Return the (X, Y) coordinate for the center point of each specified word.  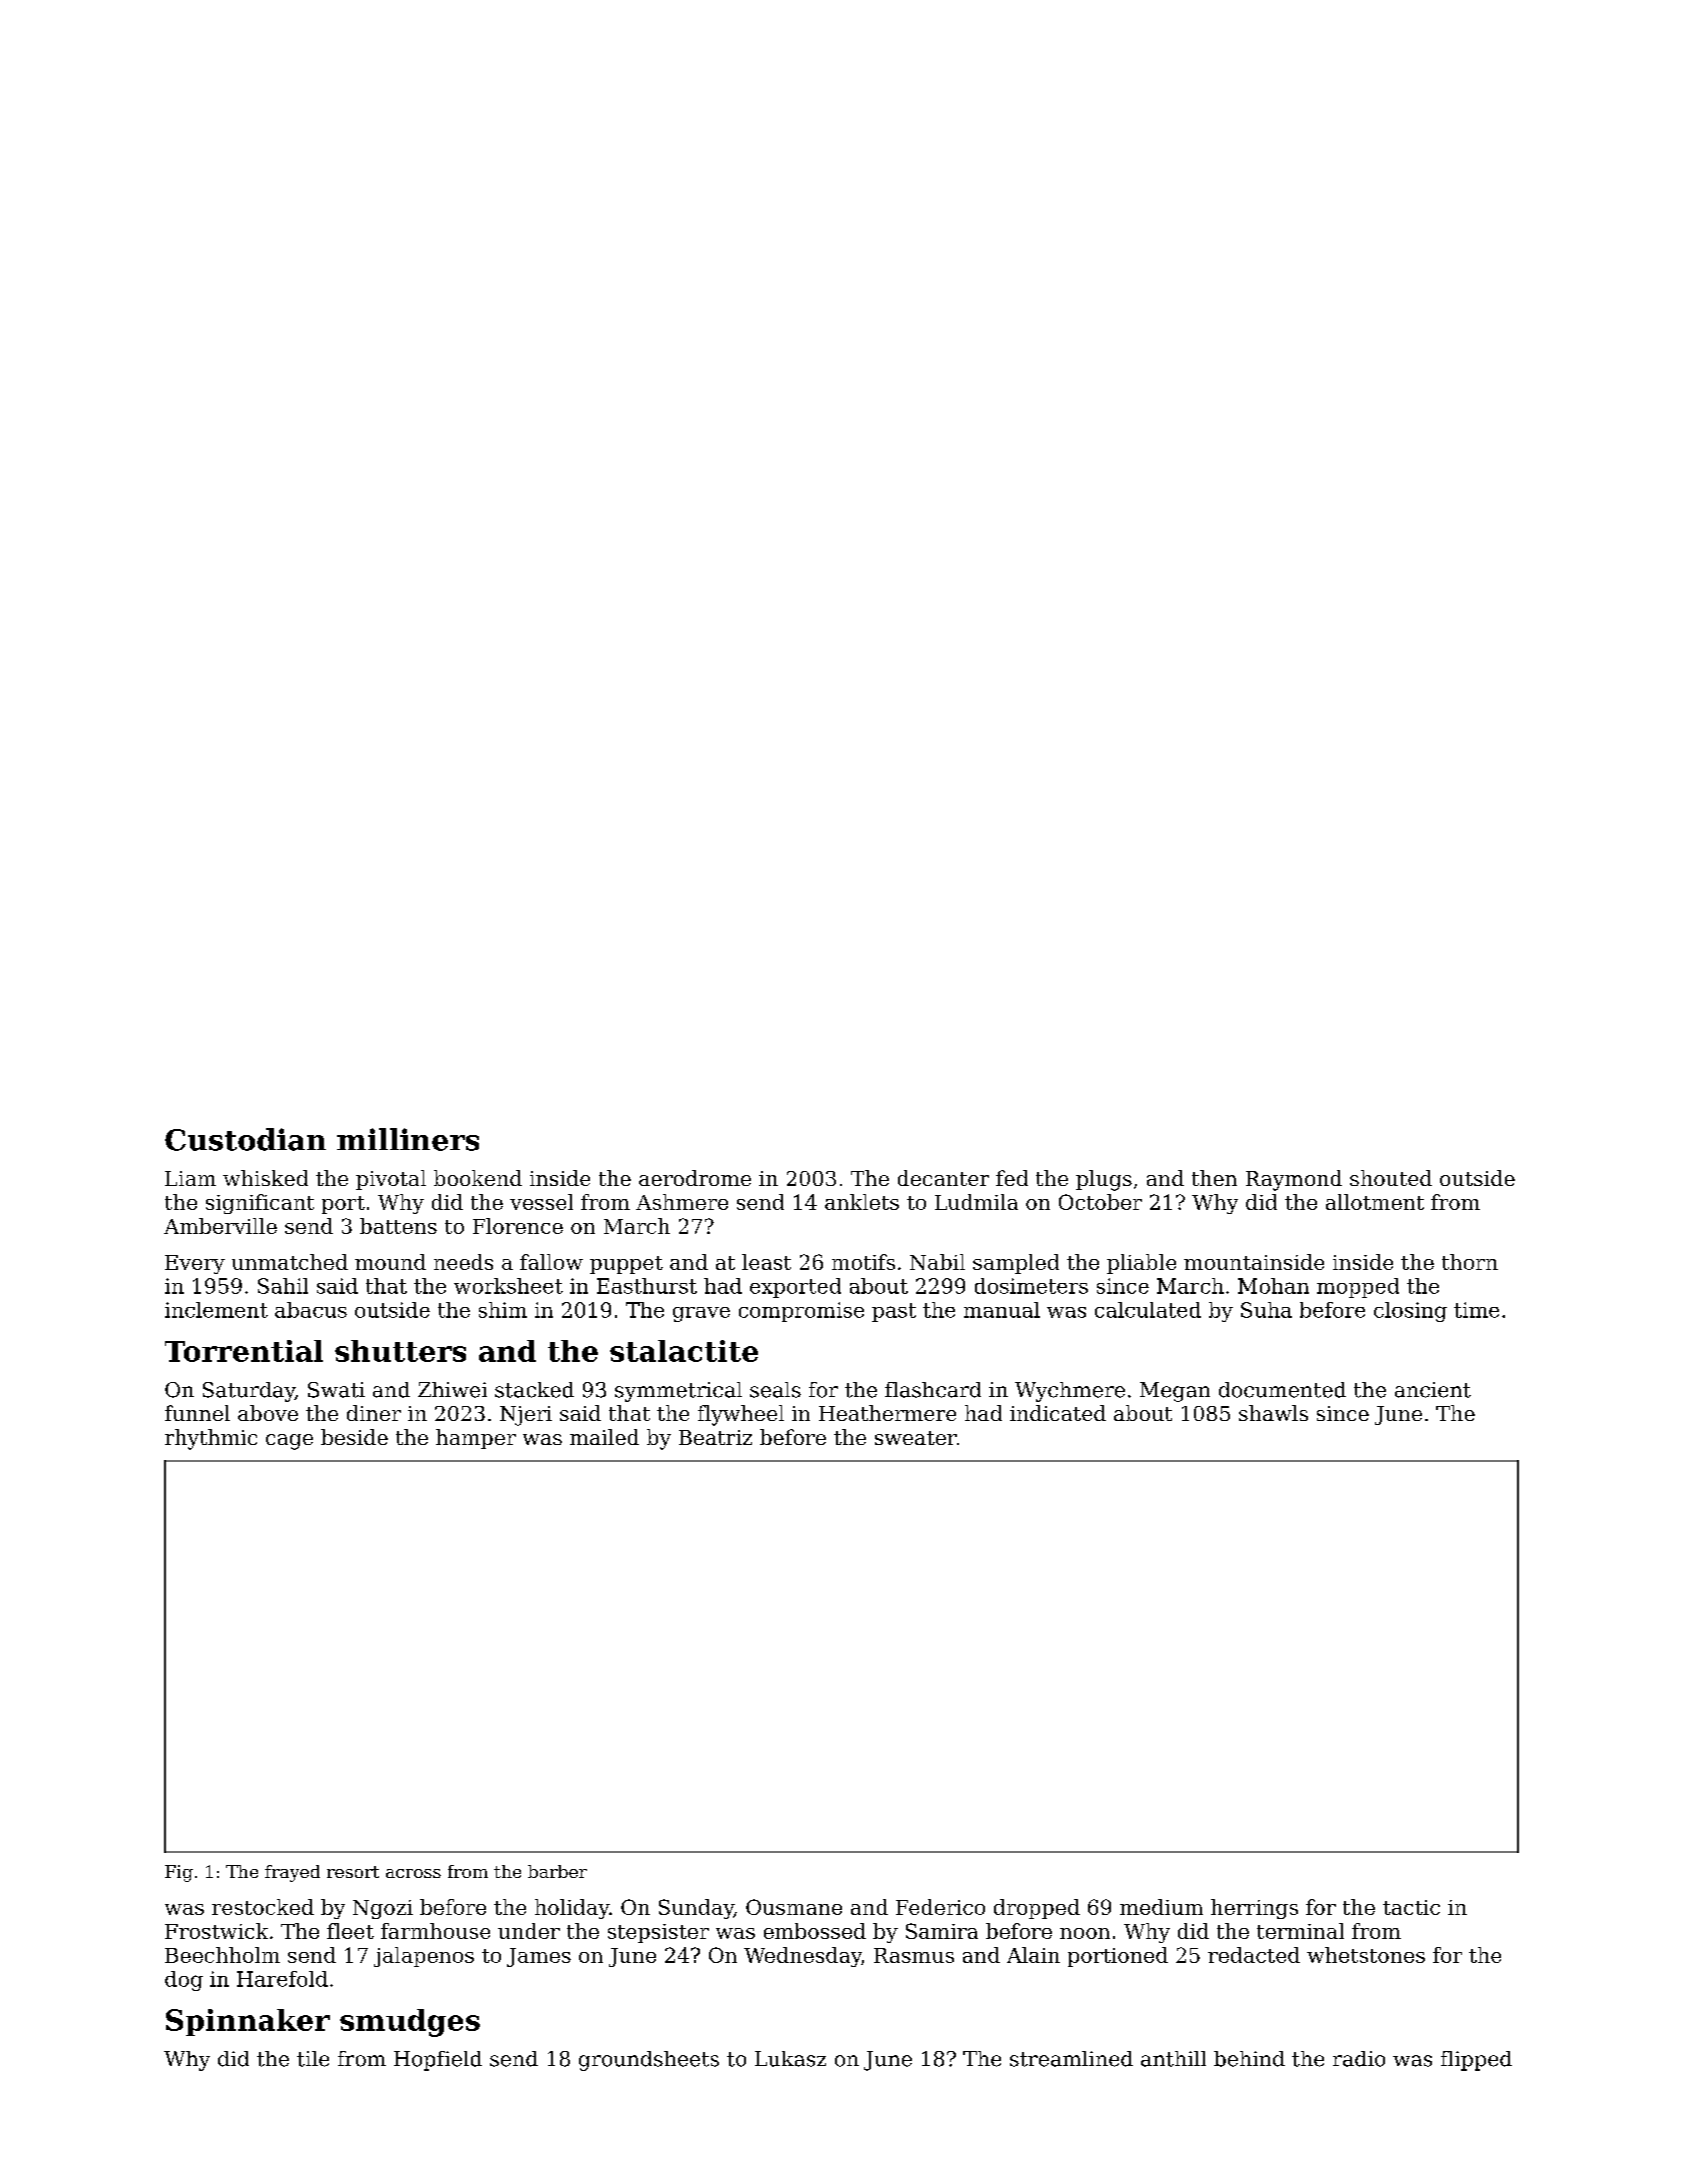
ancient (1433, 1390)
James (539, 1957)
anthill (1173, 2059)
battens (398, 1226)
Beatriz (715, 1437)
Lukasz (790, 2059)
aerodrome (695, 1178)
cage (289, 1442)
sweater (916, 1438)
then (1214, 1178)
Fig (179, 1873)
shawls (1273, 1413)
